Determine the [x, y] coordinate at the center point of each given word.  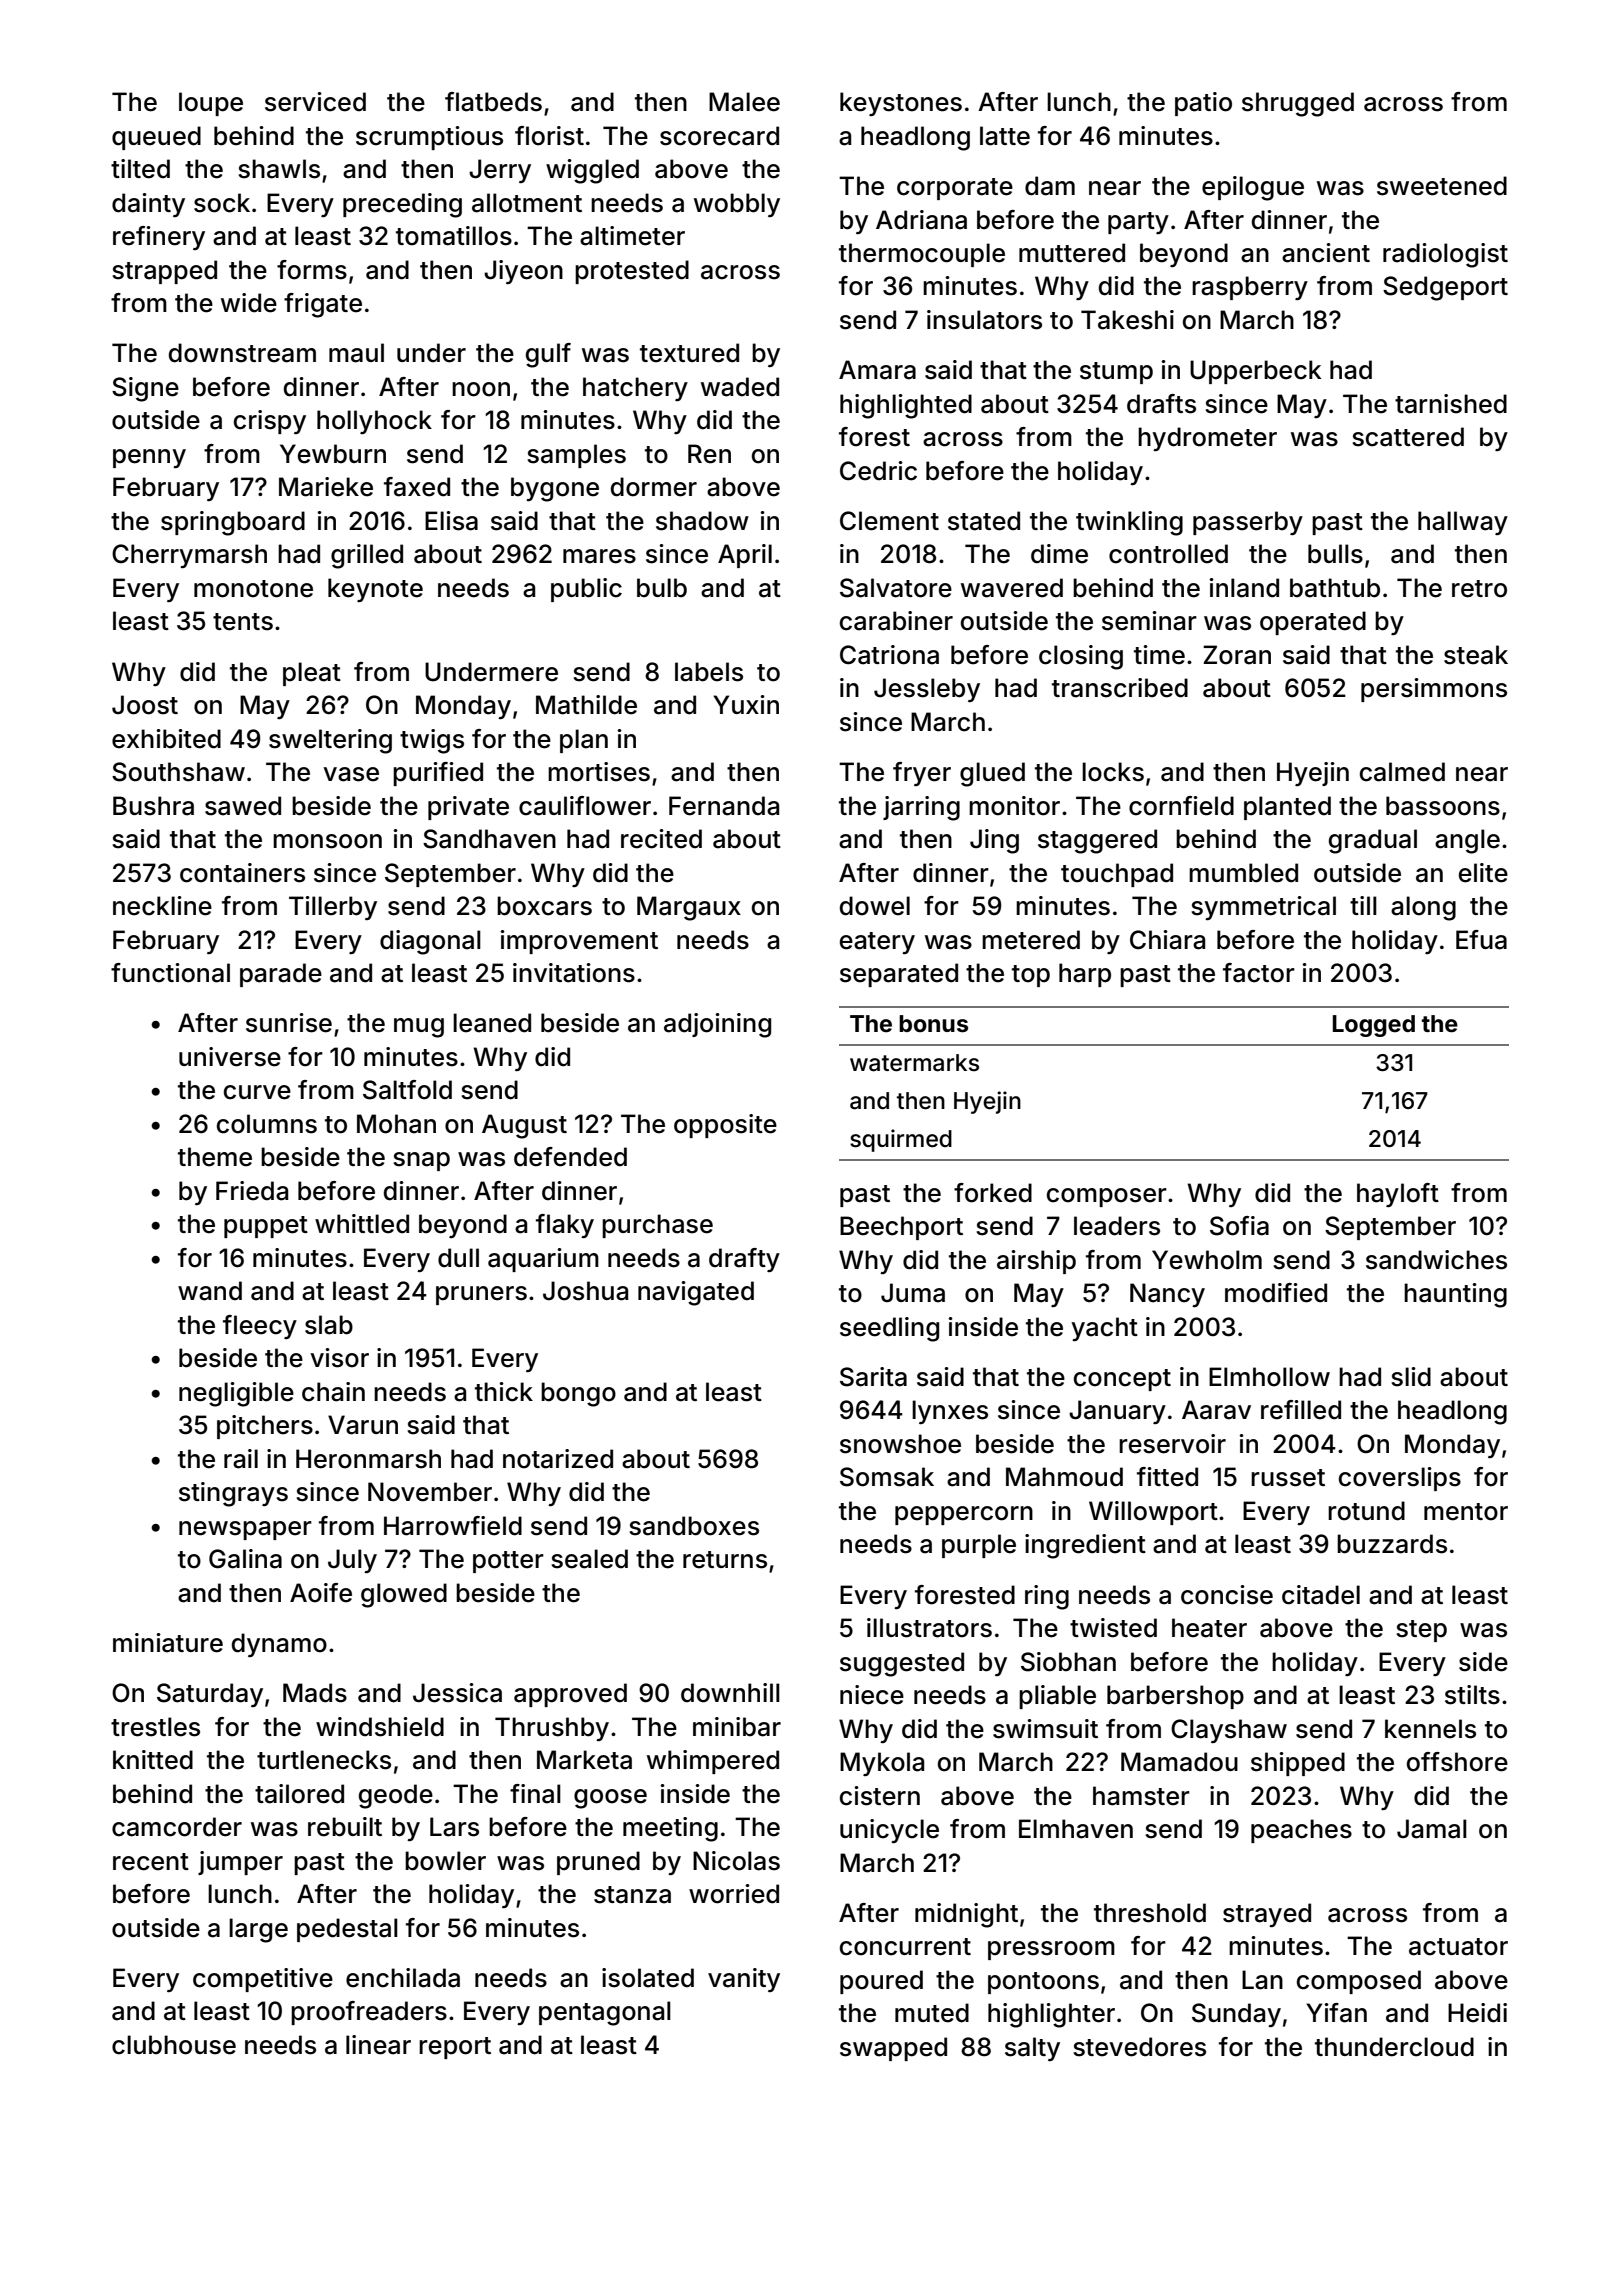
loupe [211, 104]
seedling [889, 1329]
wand [210, 1291]
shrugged [1298, 104]
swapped [893, 2049]
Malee [744, 102]
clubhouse [174, 2045]
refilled [1301, 1410]
